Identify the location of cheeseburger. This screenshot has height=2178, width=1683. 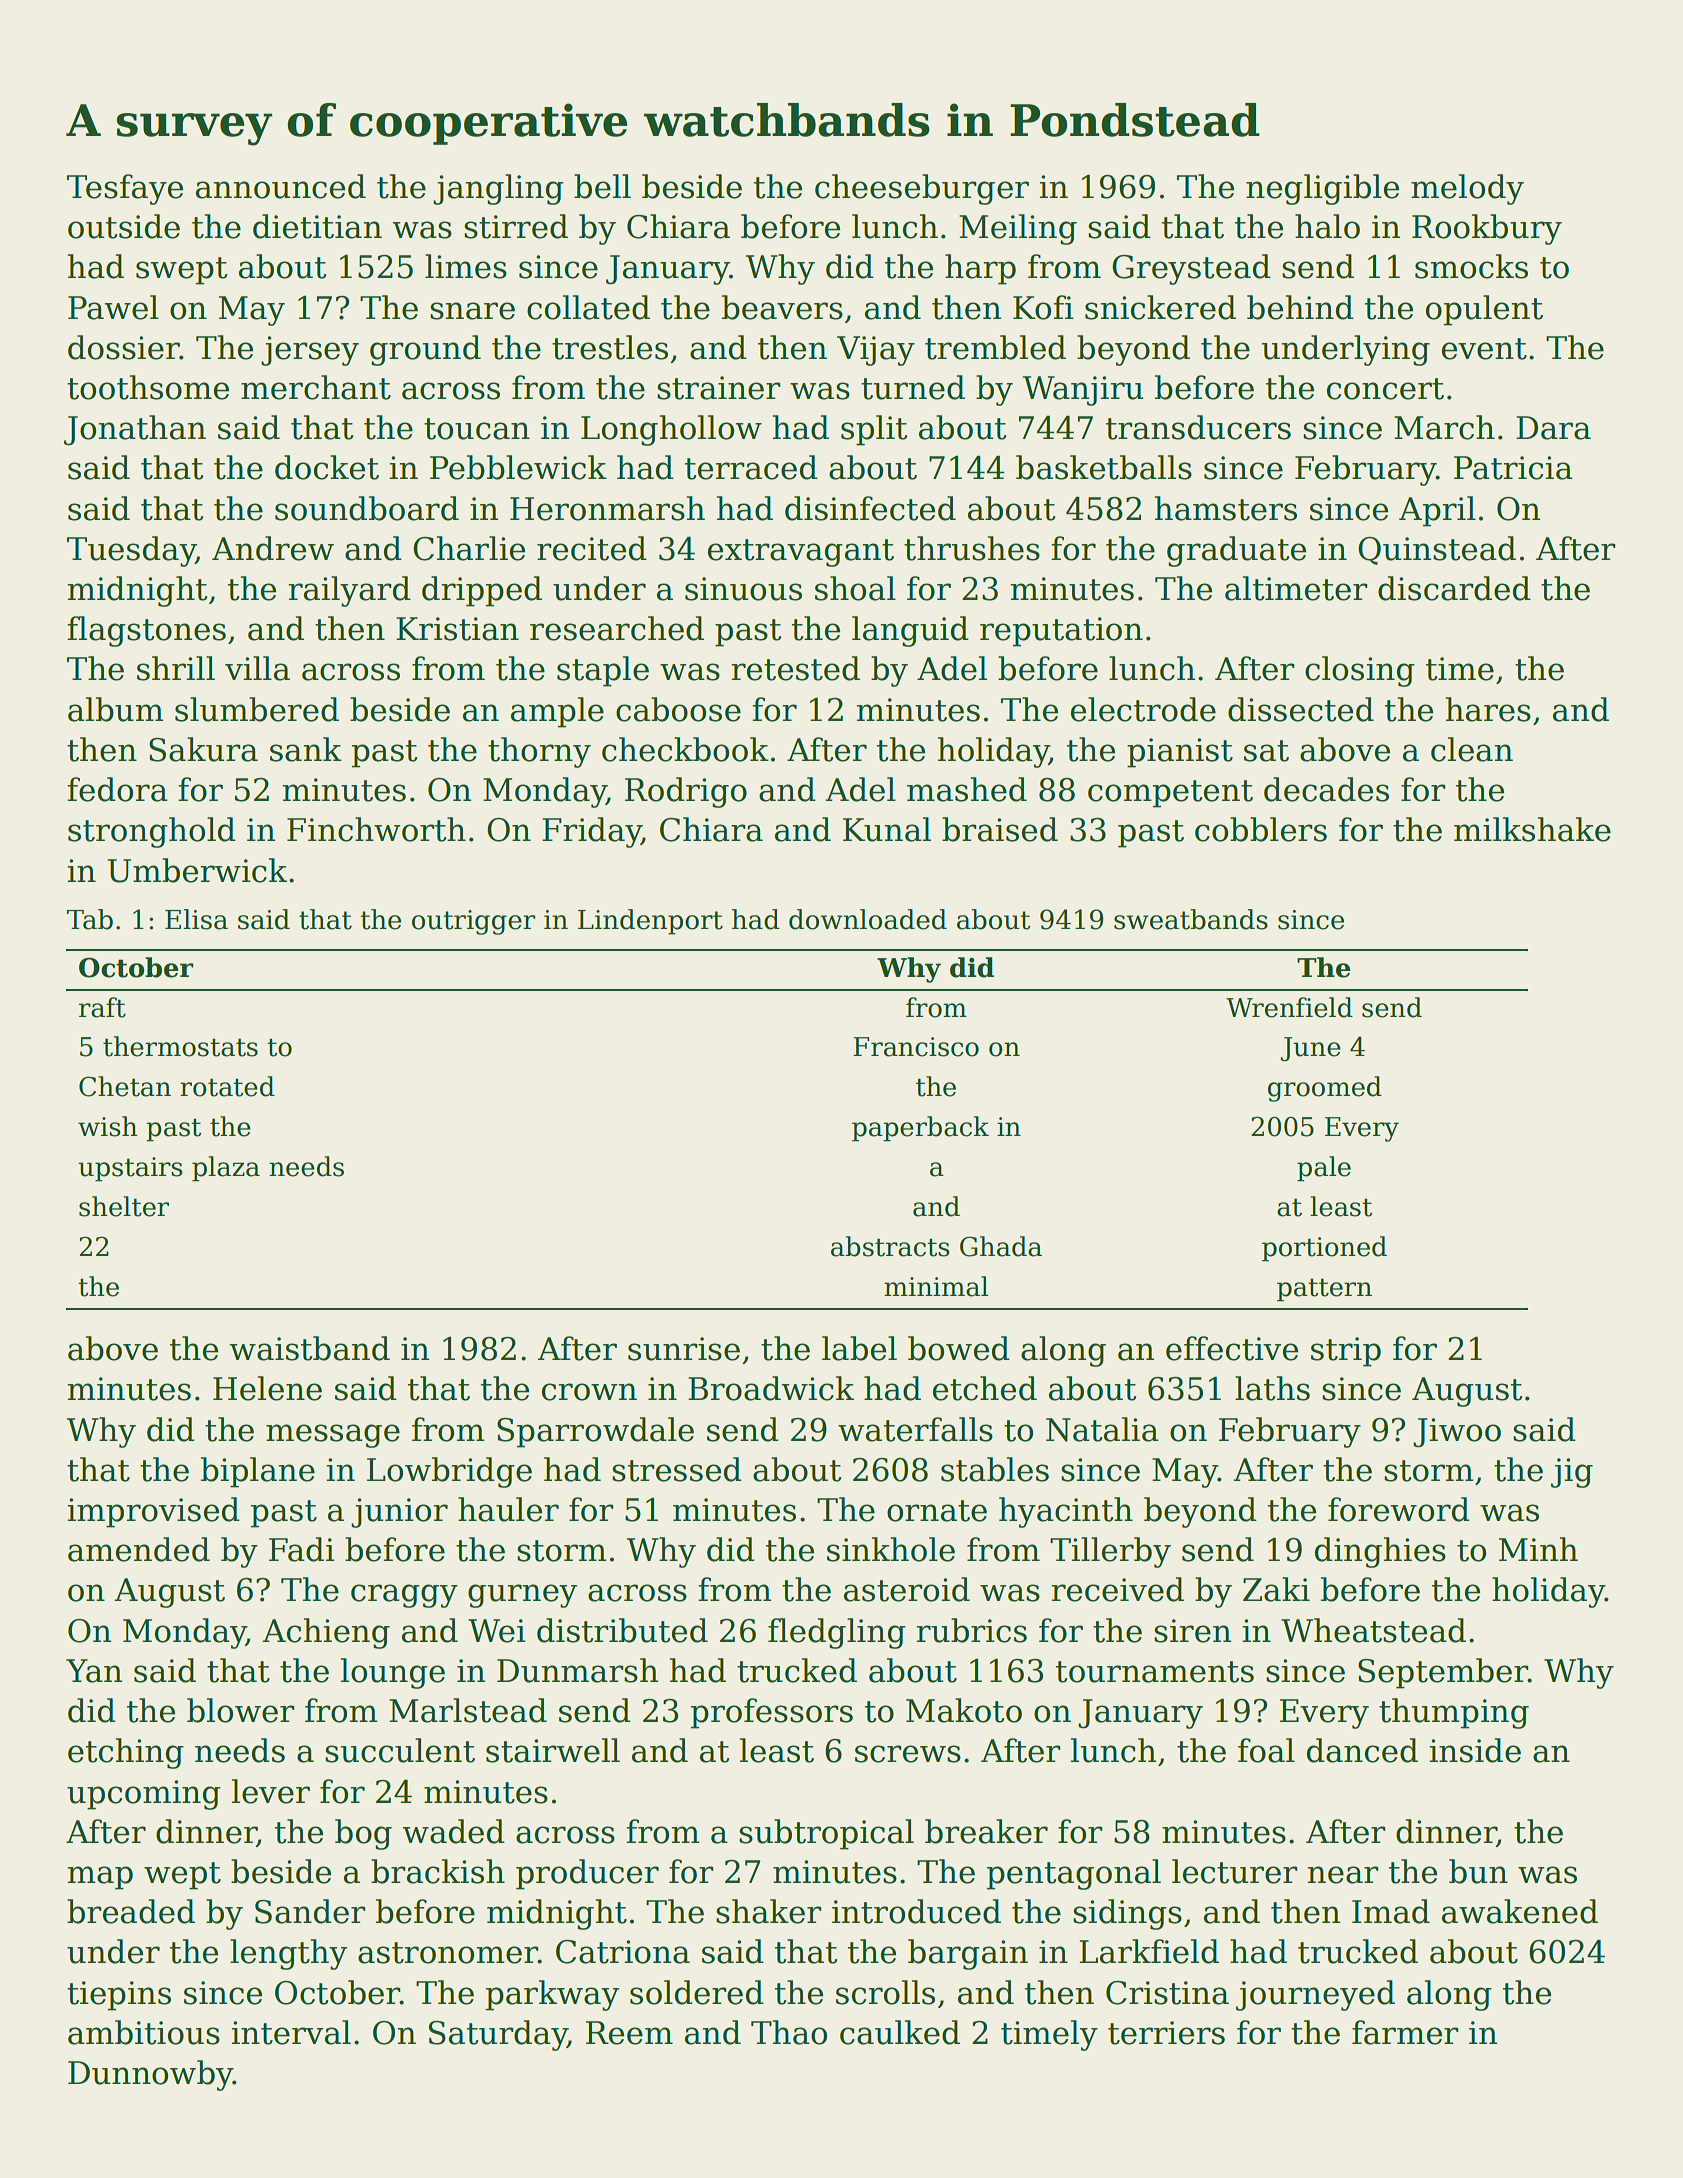
(922, 189).
